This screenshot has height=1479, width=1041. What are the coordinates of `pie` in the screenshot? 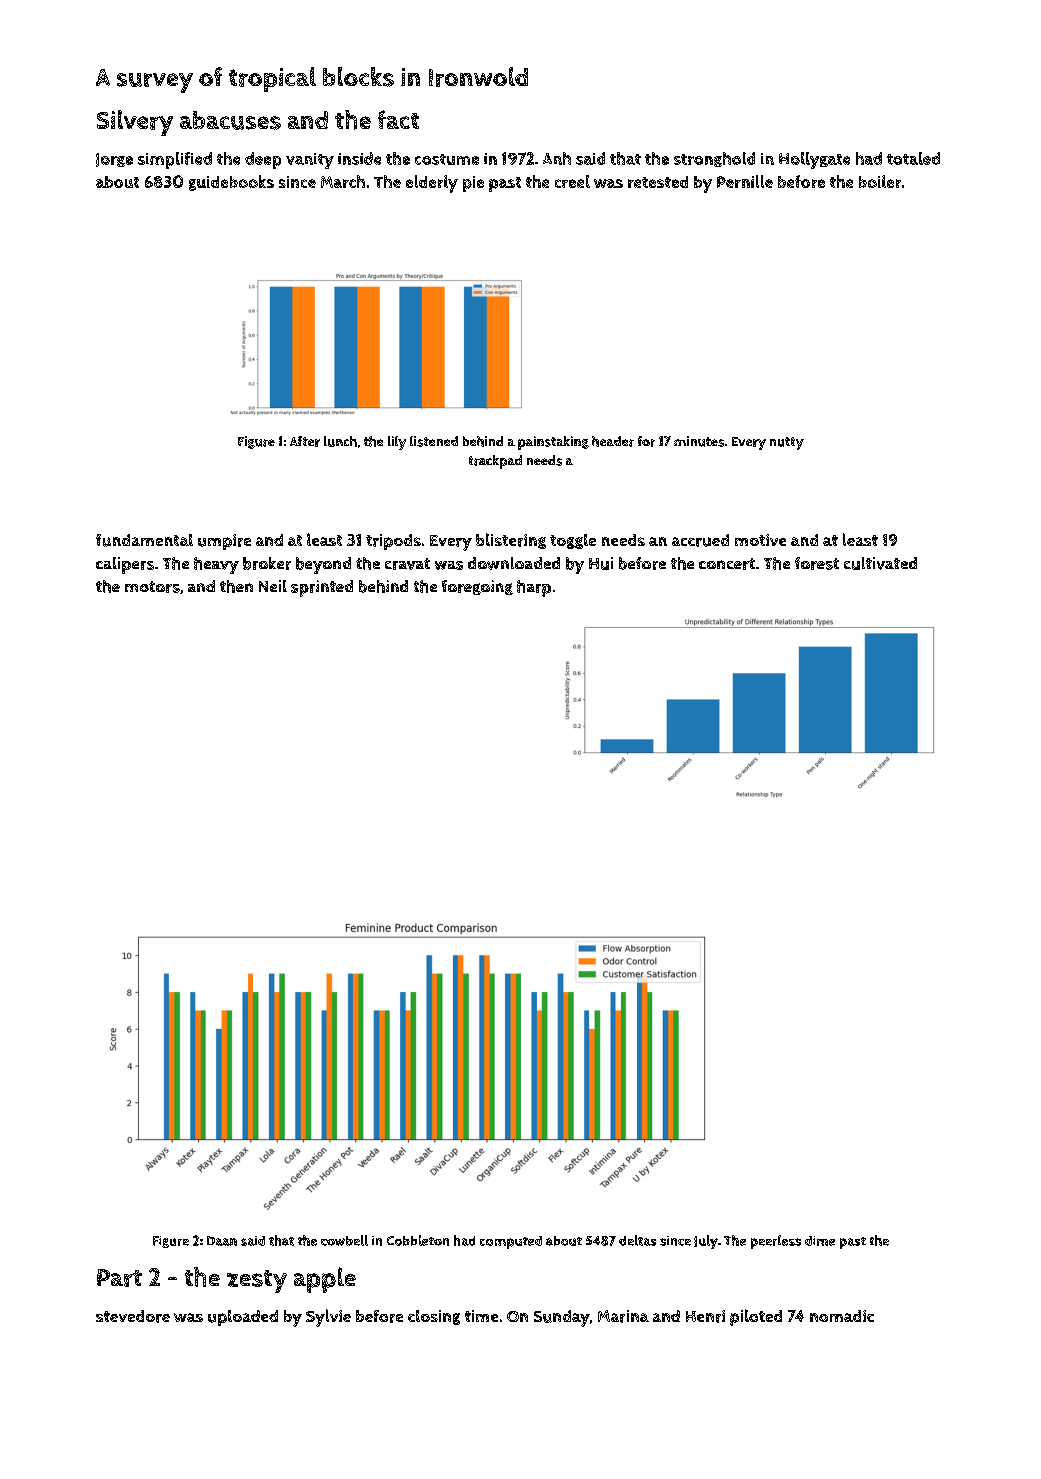 It's located at (473, 184).
